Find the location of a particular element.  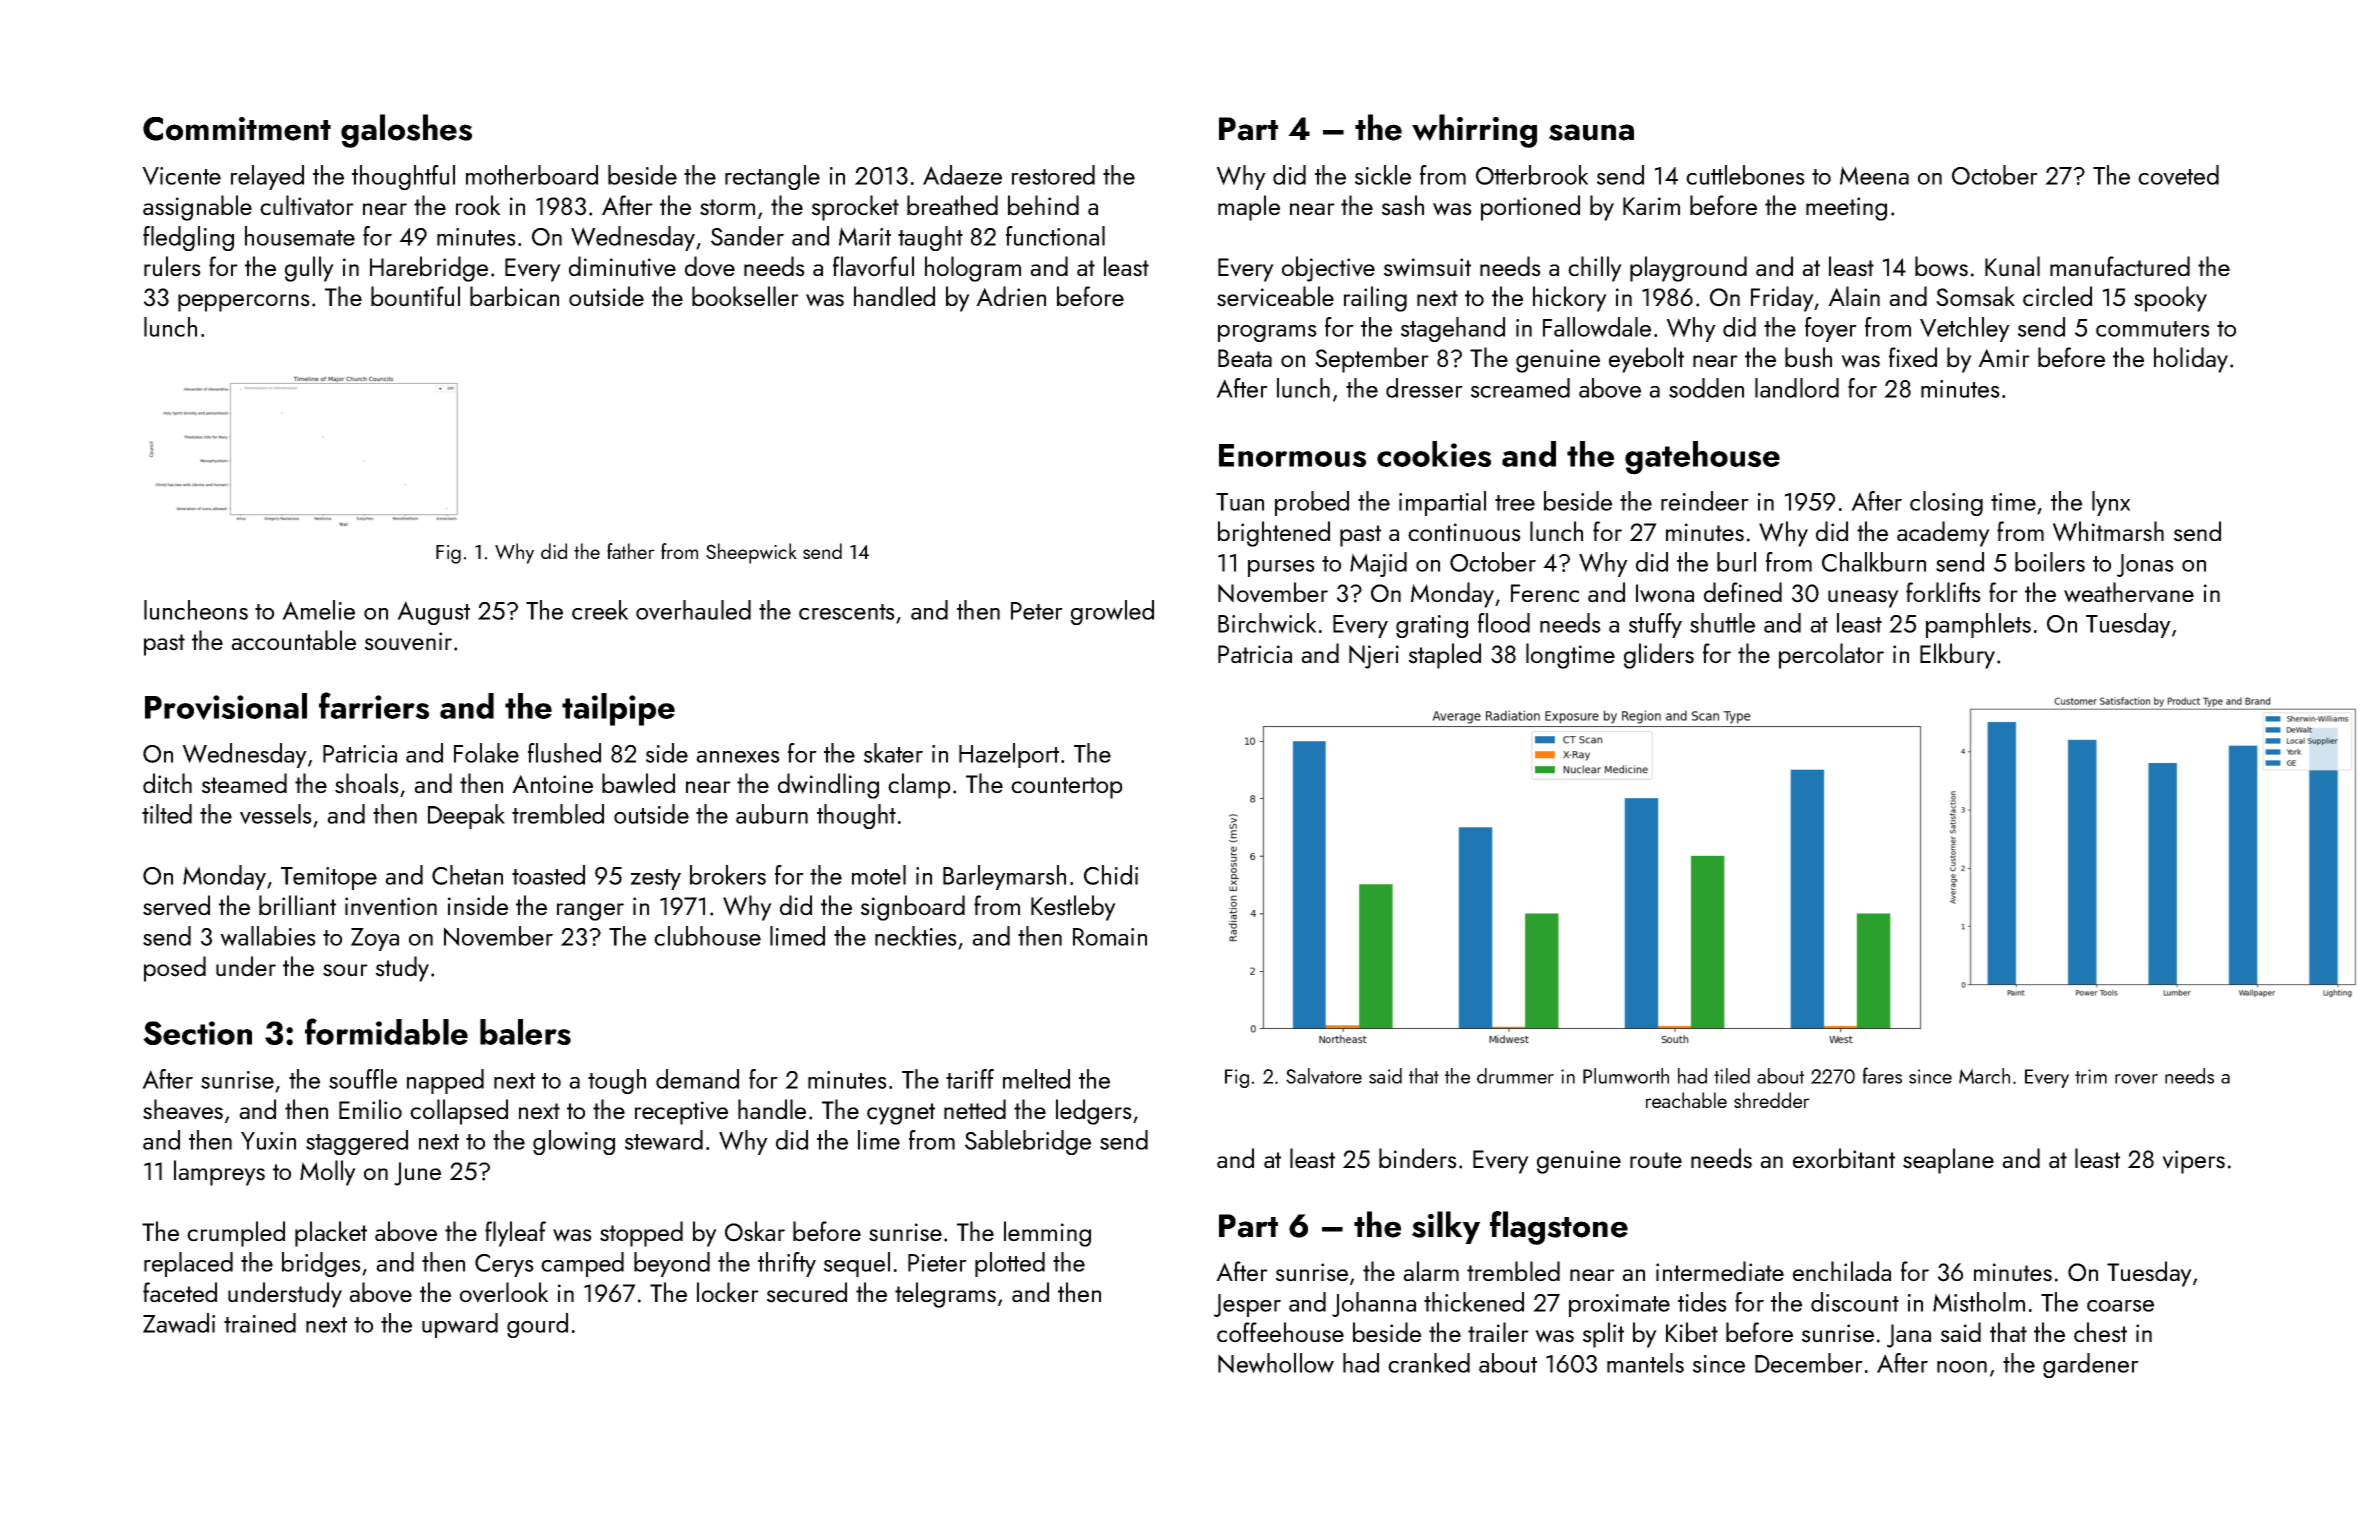

Elkbury is located at coordinates (1957, 656).
